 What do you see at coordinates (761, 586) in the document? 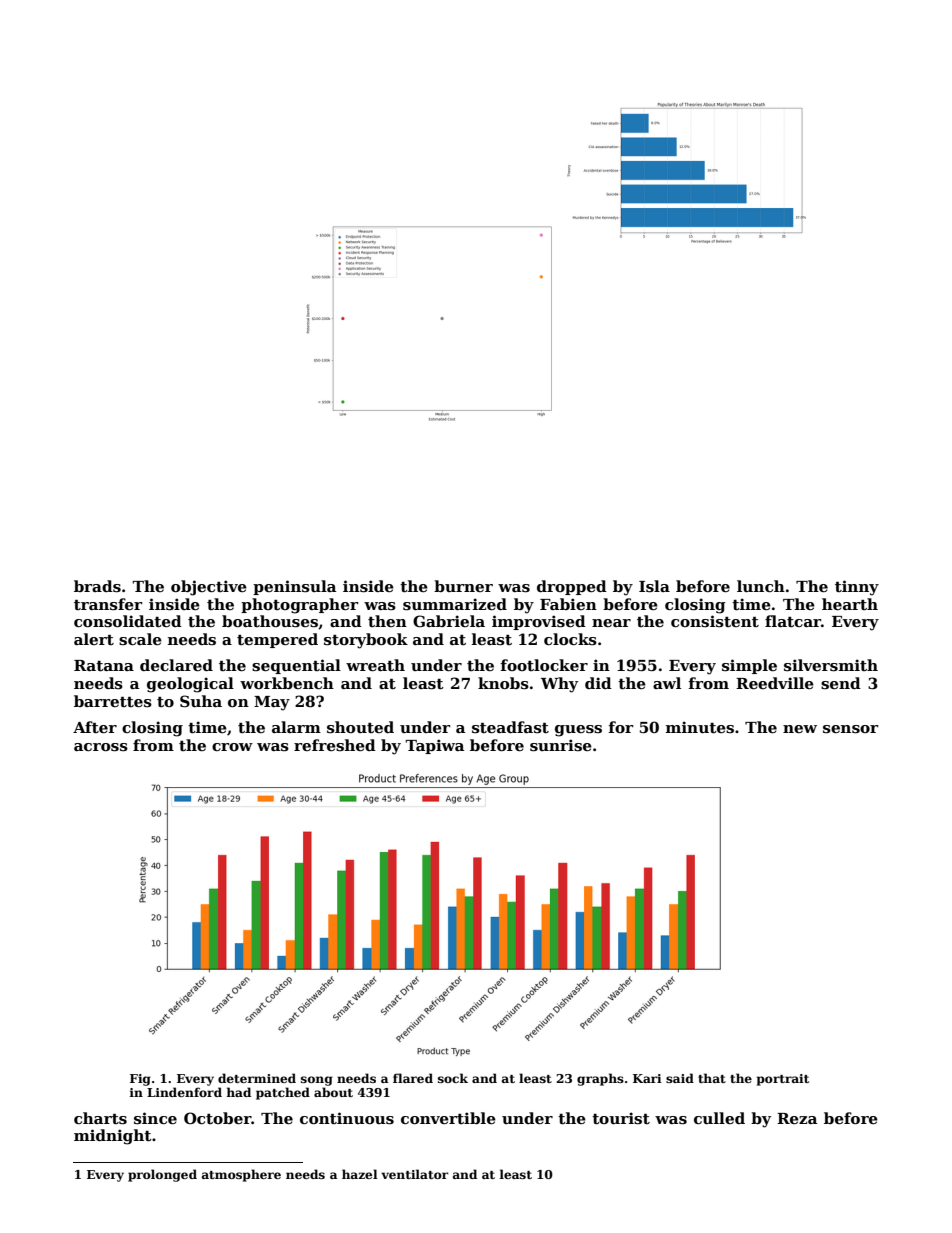
I see `lunch` at bounding box center [761, 586].
